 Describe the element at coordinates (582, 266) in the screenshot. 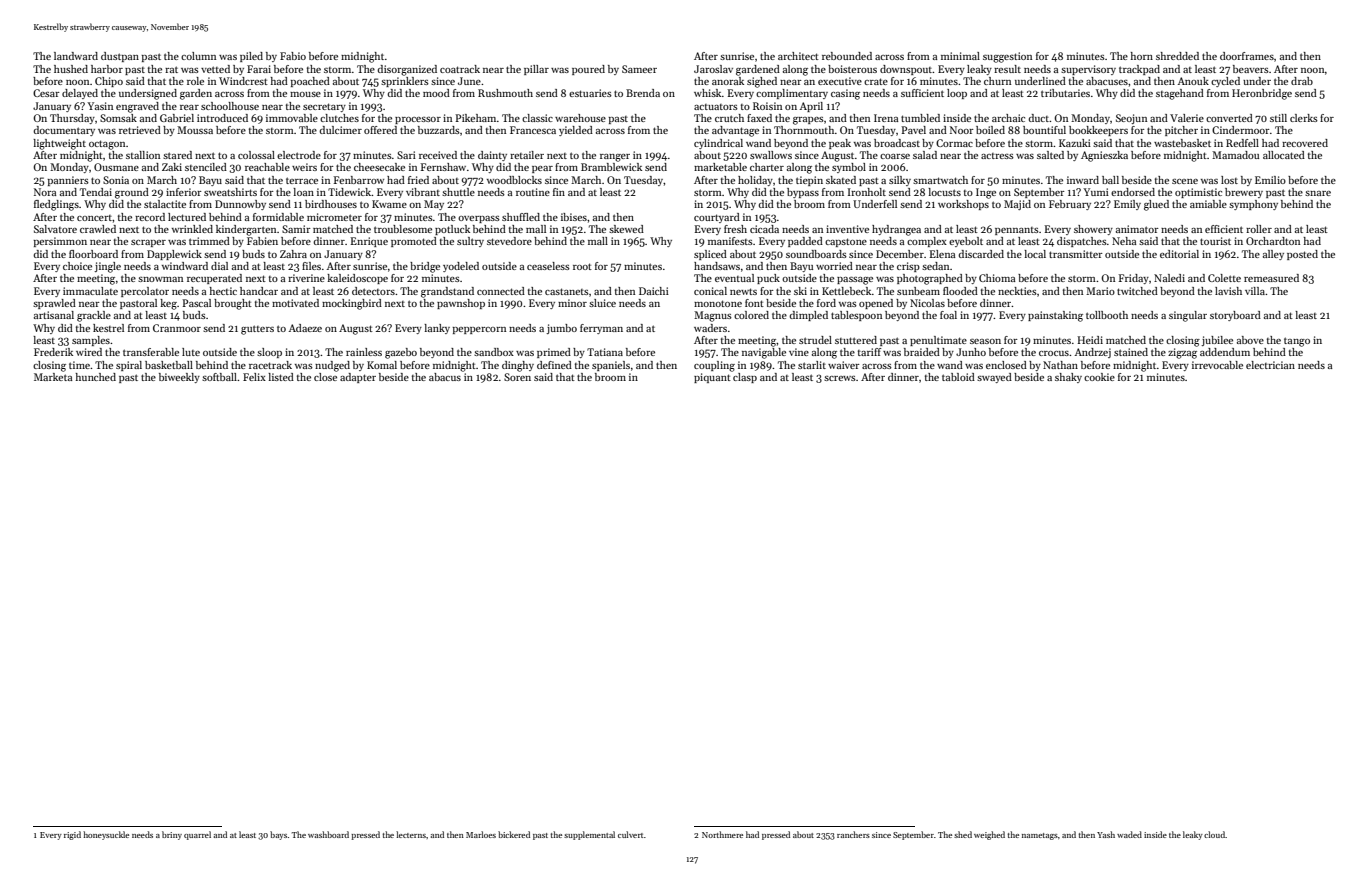

I see `root` at that location.
